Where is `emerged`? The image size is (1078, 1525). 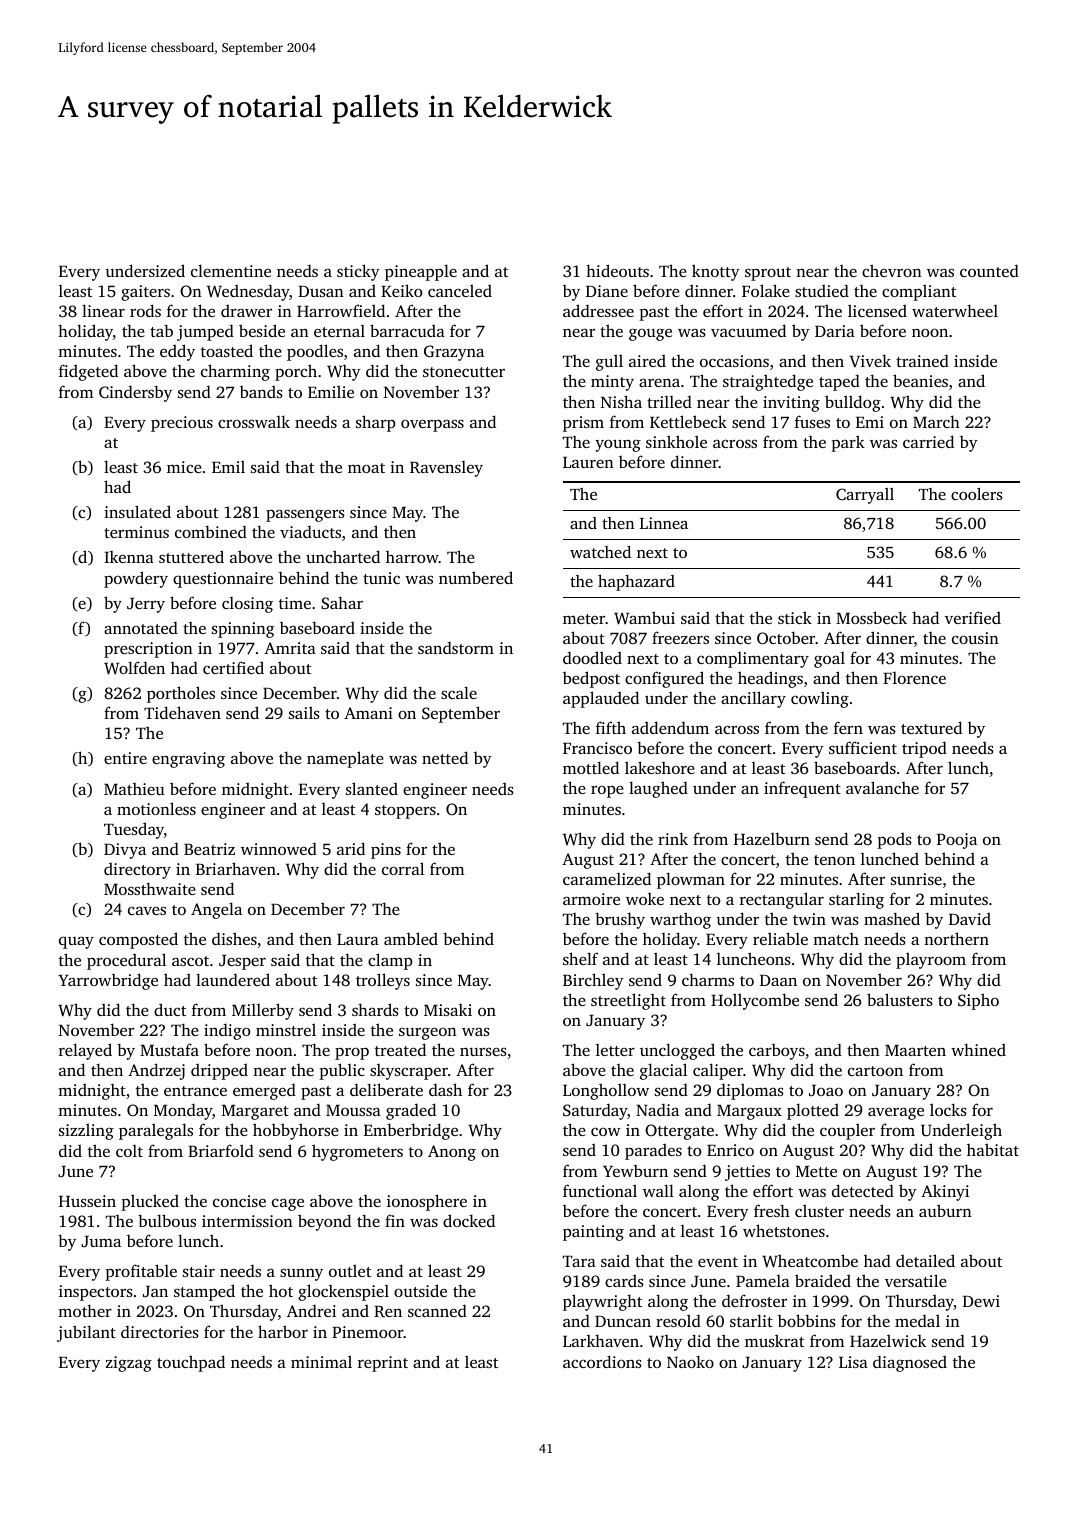
emerged is located at coordinates (264, 1091).
